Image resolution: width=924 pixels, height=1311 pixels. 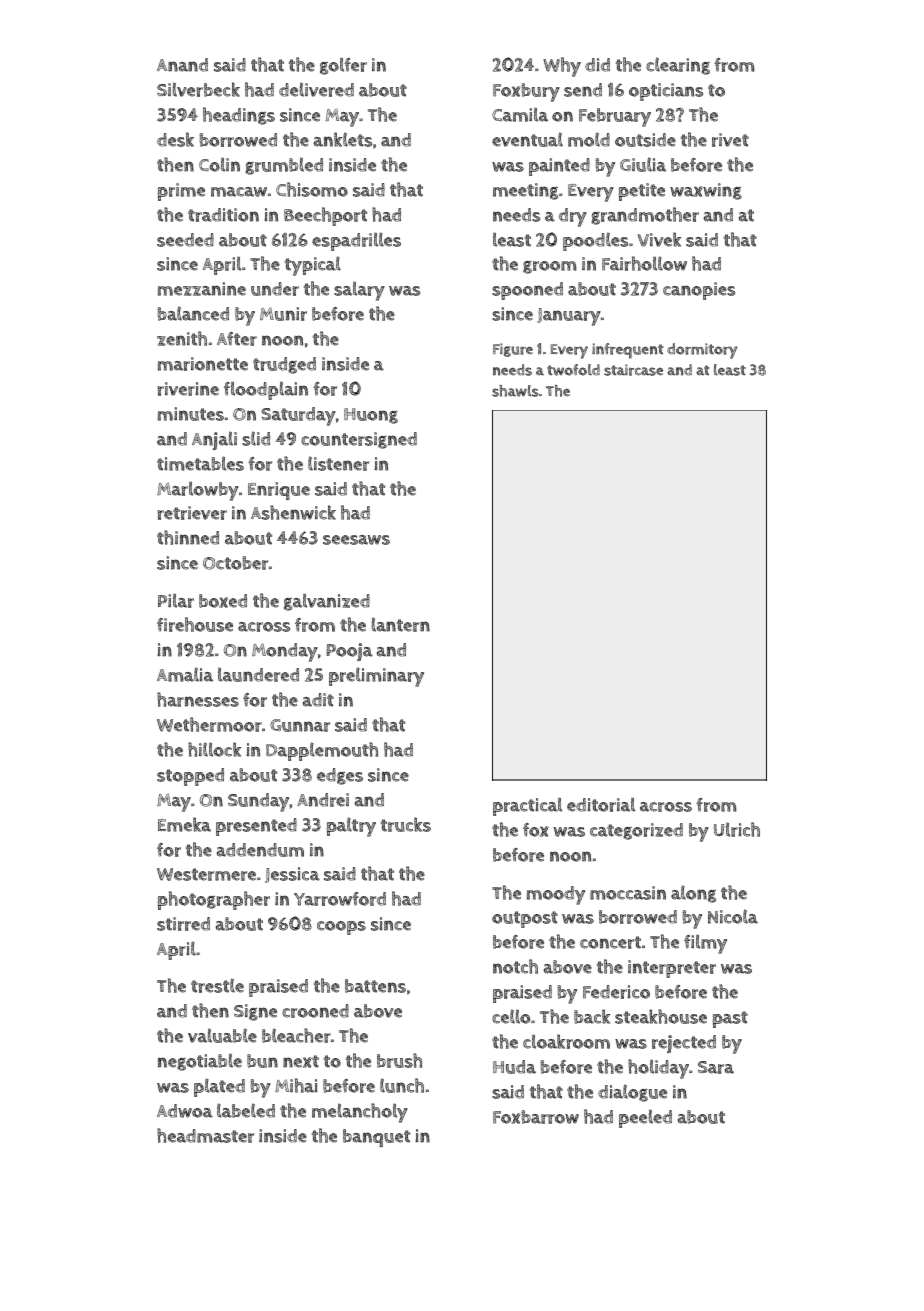 I want to click on typical, so click(x=313, y=266).
